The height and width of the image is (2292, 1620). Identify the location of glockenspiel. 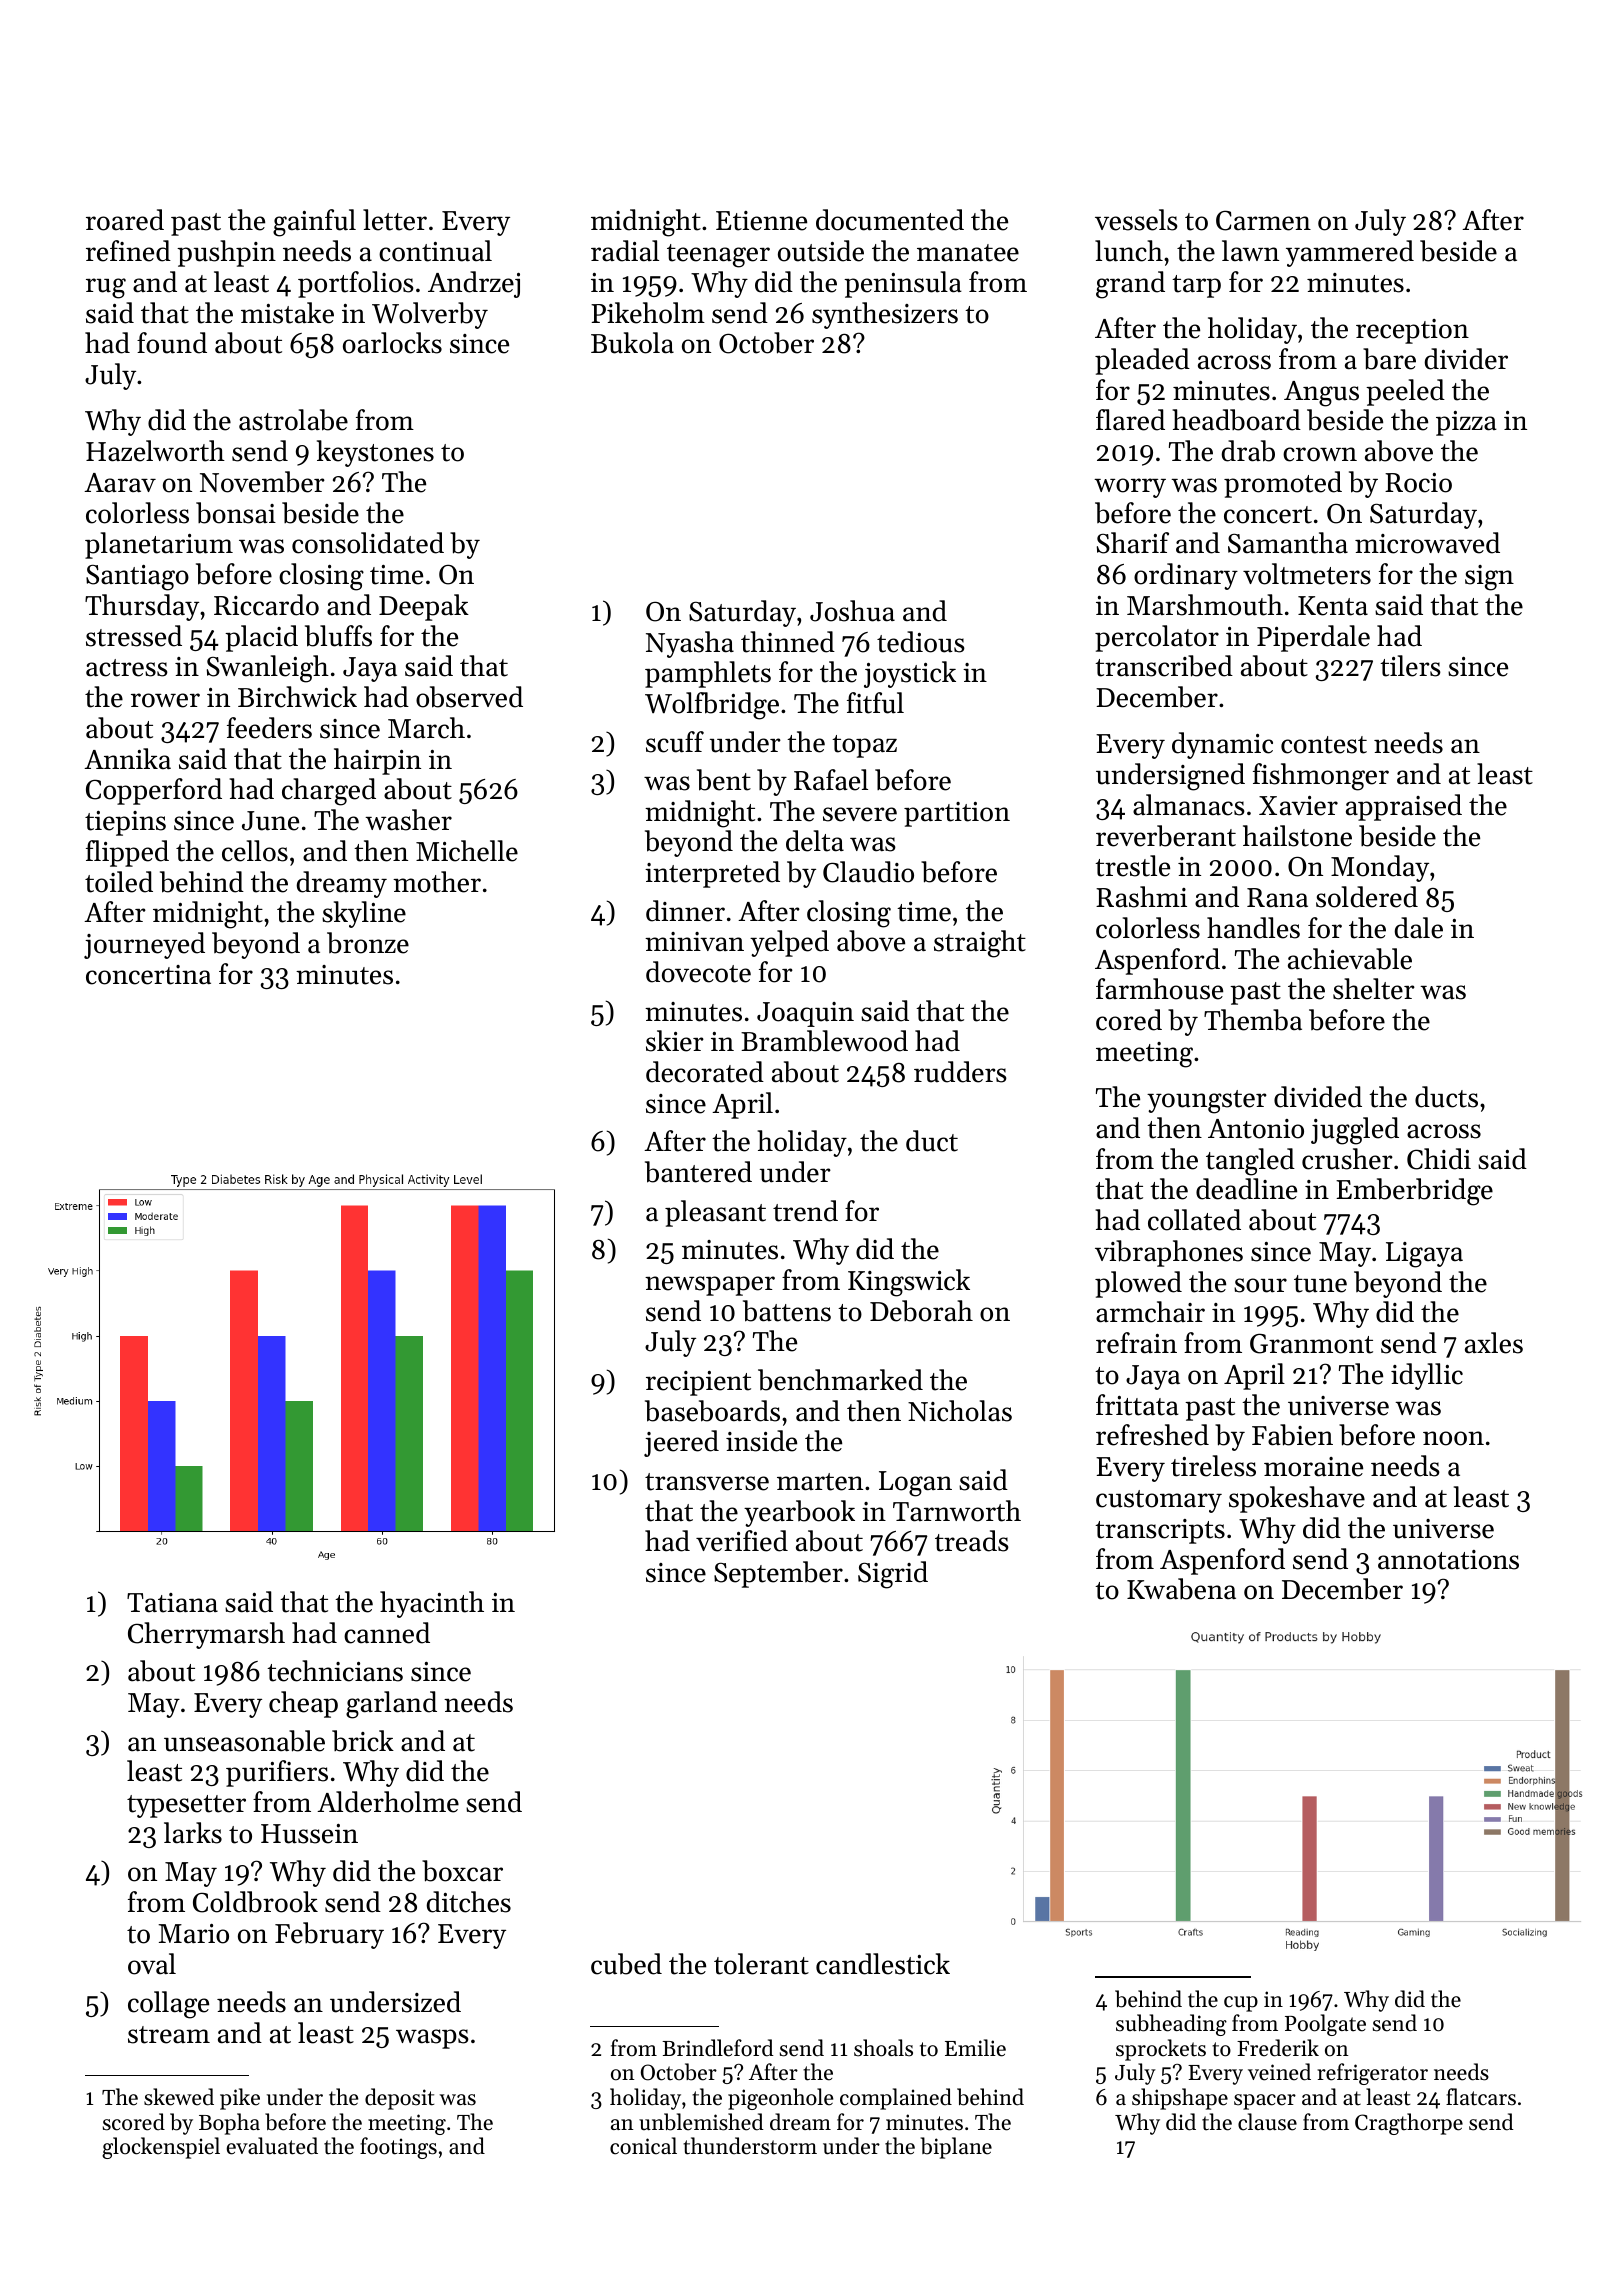
(161, 2148).
